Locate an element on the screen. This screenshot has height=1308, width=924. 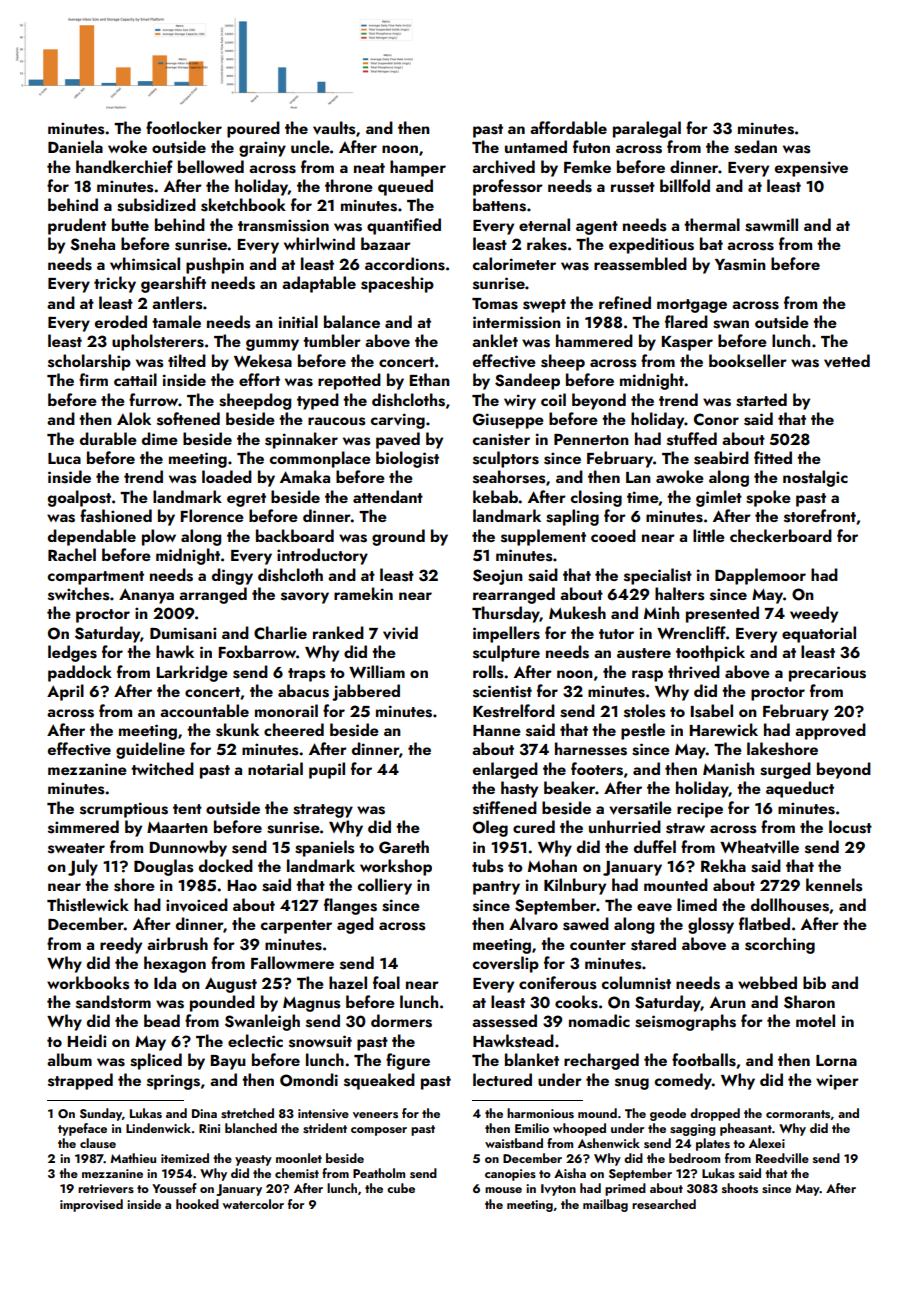
supplement is located at coordinates (543, 537).
